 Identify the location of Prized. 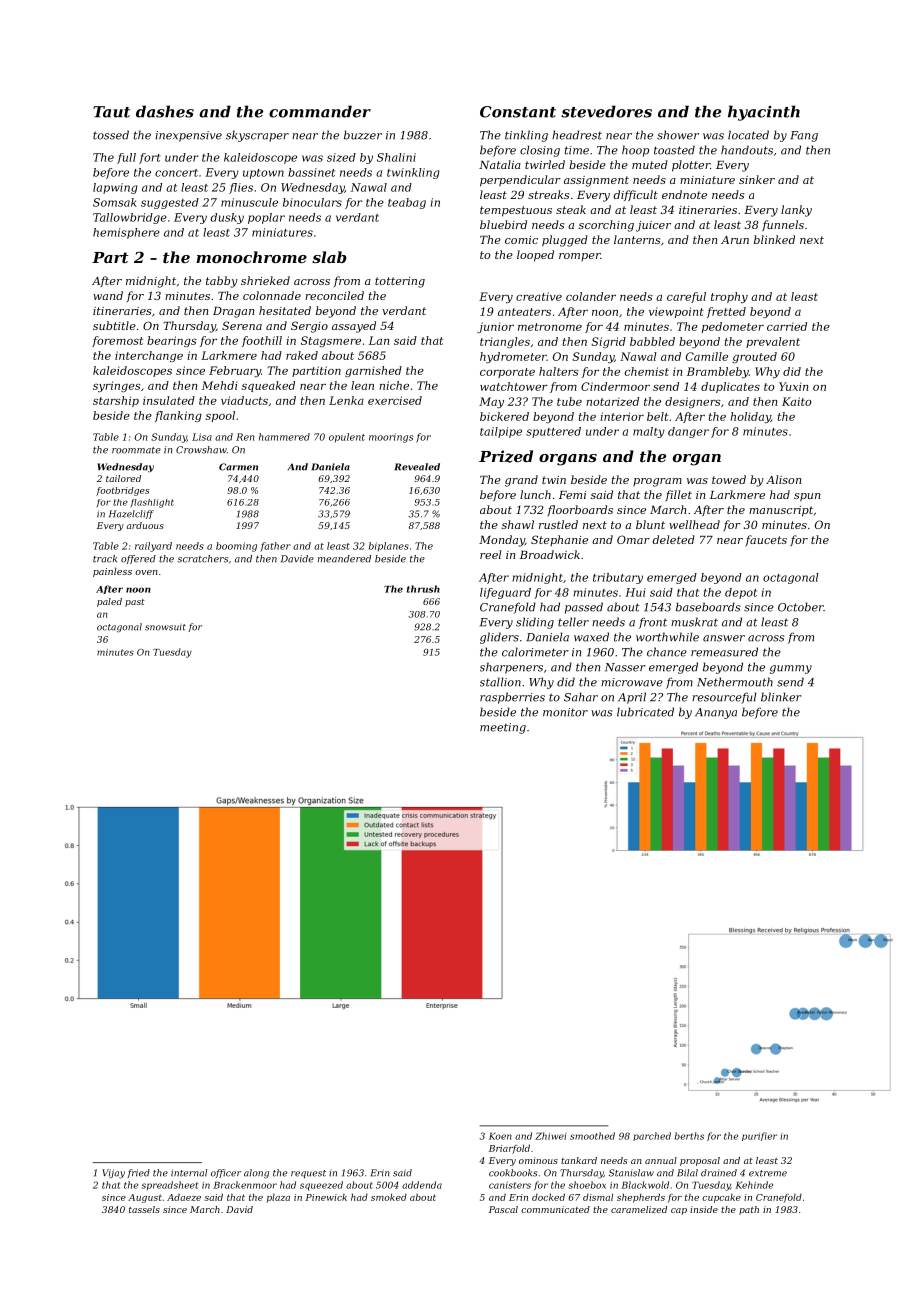
(506, 456).
